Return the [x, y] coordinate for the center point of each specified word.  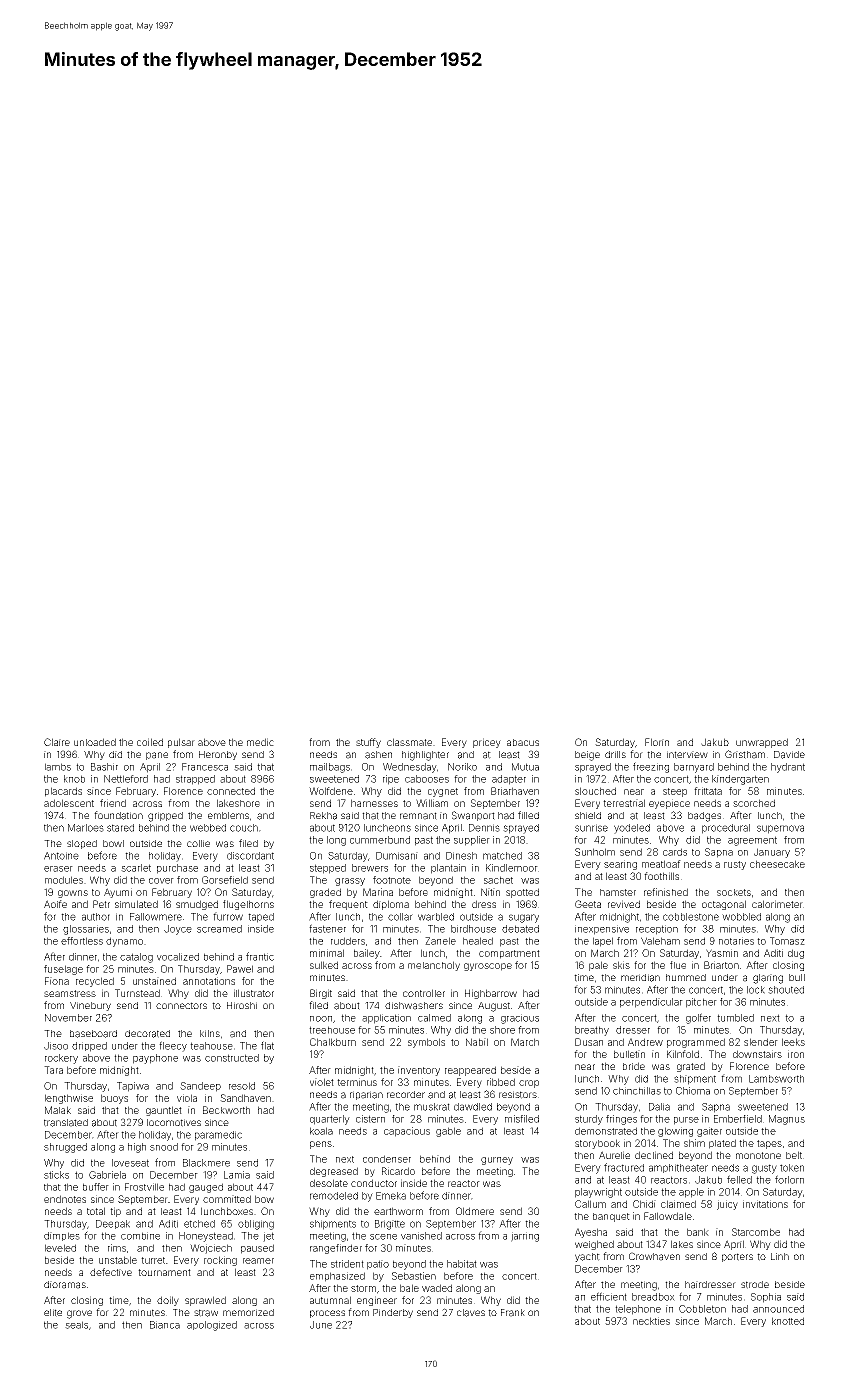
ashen [378, 755]
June [321, 1325]
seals [76, 1325]
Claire [57, 742]
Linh [780, 1256]
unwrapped [762, 743]
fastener [327, 928]
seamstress [70, 993]
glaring [768, 979]
